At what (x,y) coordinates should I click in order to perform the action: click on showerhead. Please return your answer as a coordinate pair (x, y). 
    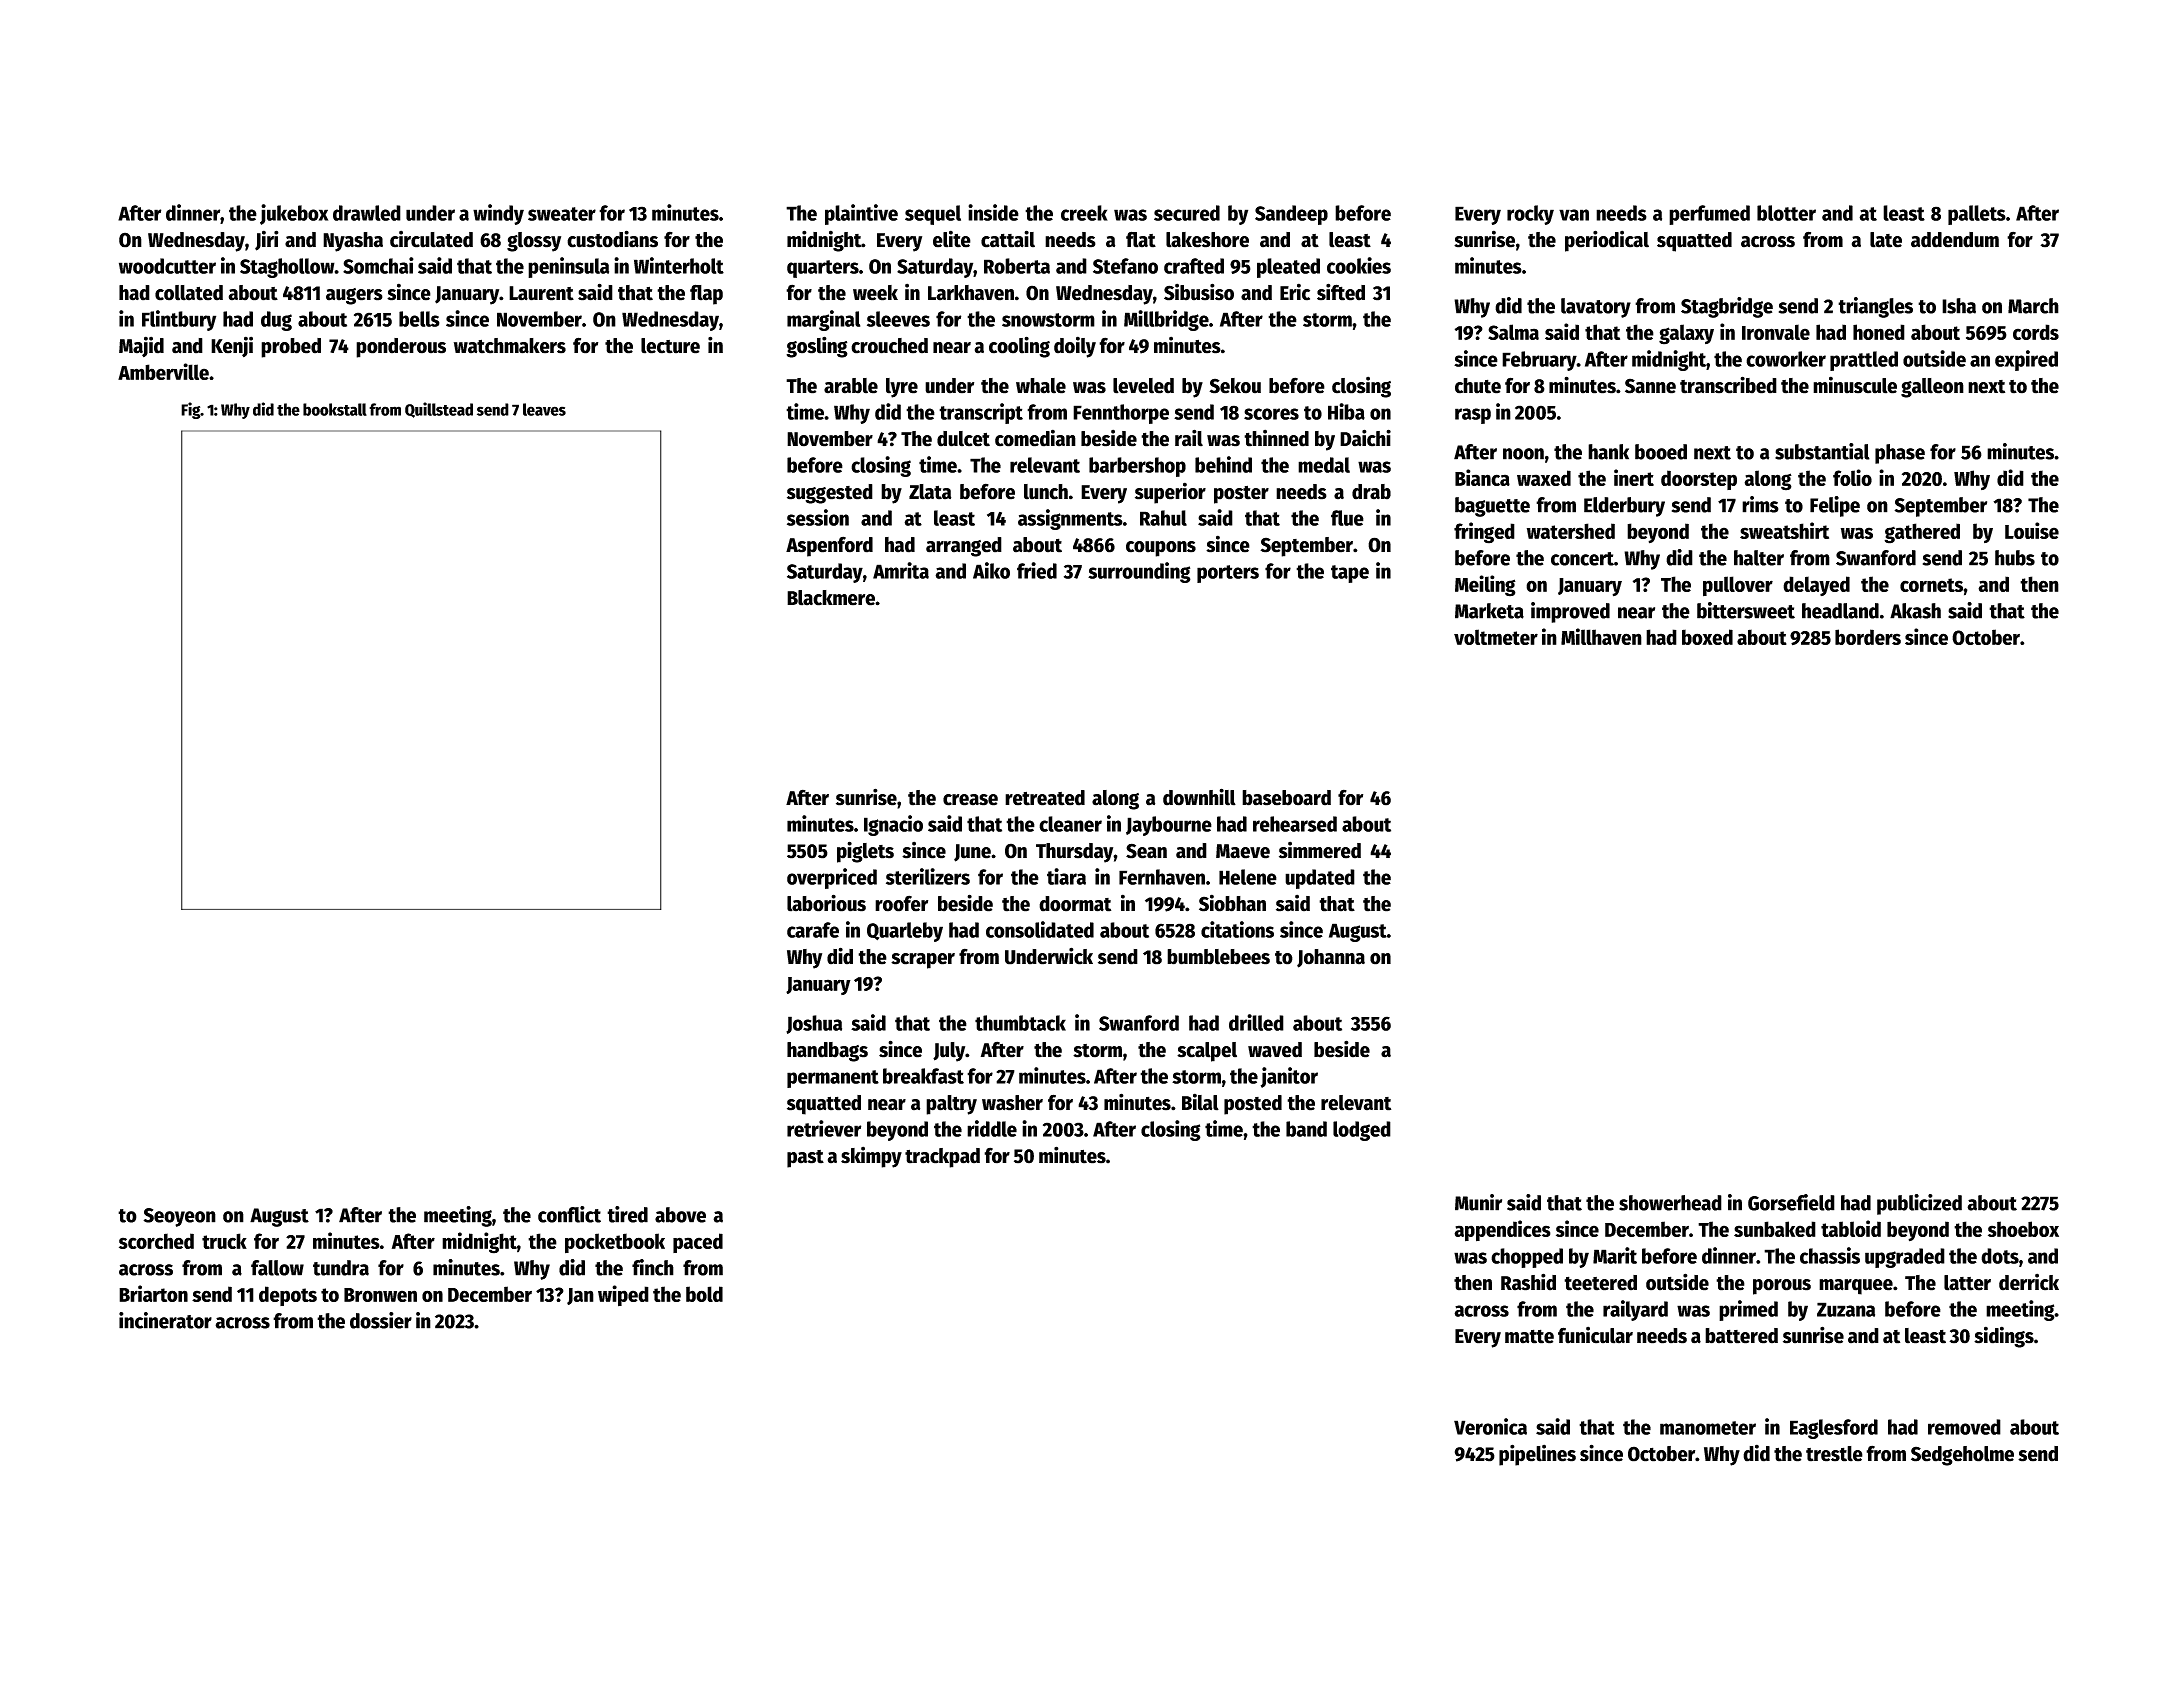
    Looking at the image, I should click on (1670, 1203).
